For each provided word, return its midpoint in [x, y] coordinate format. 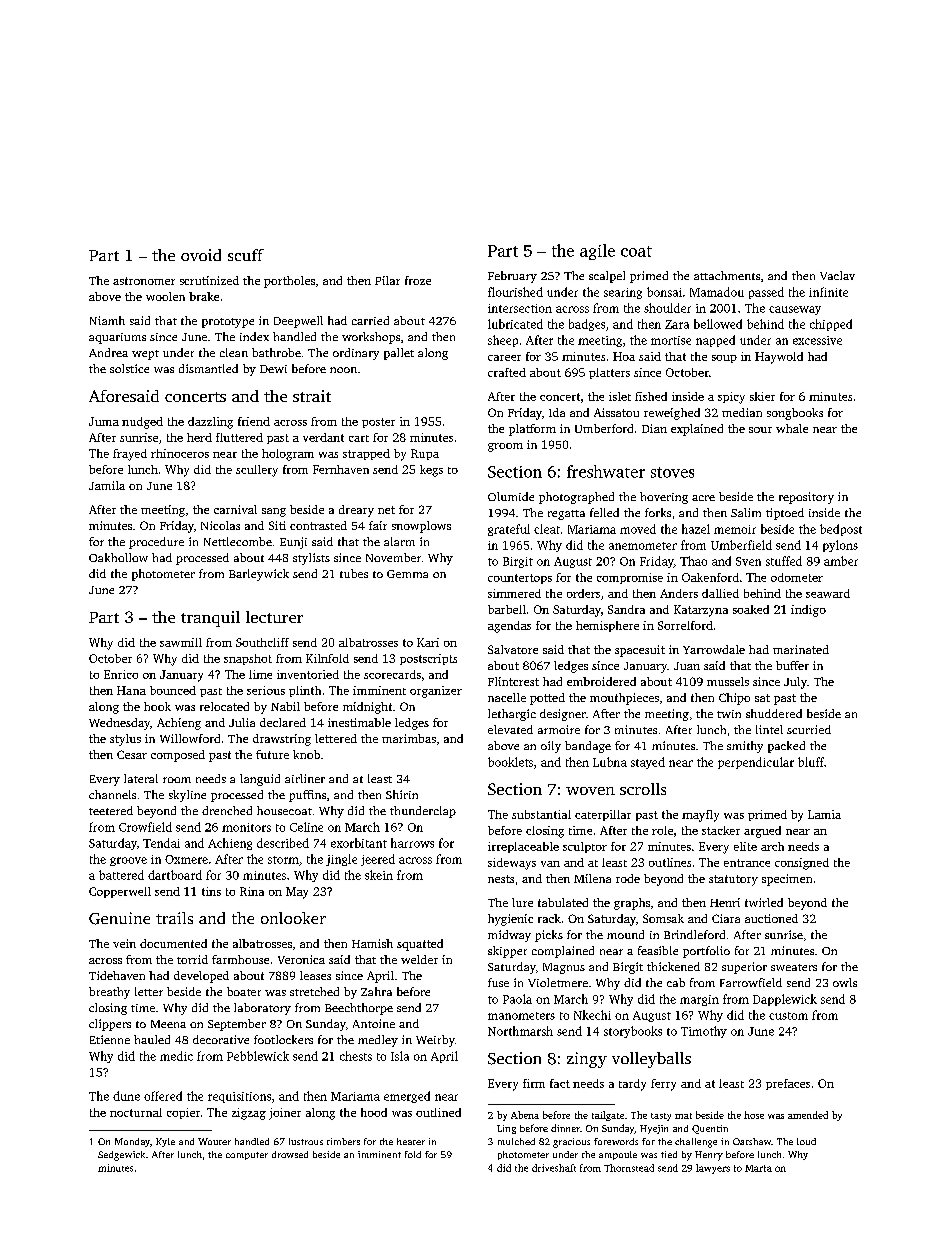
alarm [399, 541]
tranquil [210, 619]
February [512, 277]
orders [583, 593]
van [550, 864]
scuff [246, 255]
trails [174, 918]
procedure [156, 543]
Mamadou [717, 292]
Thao [693, 561]
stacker [721, 830]
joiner [285, 1114]
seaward [828, 593]
